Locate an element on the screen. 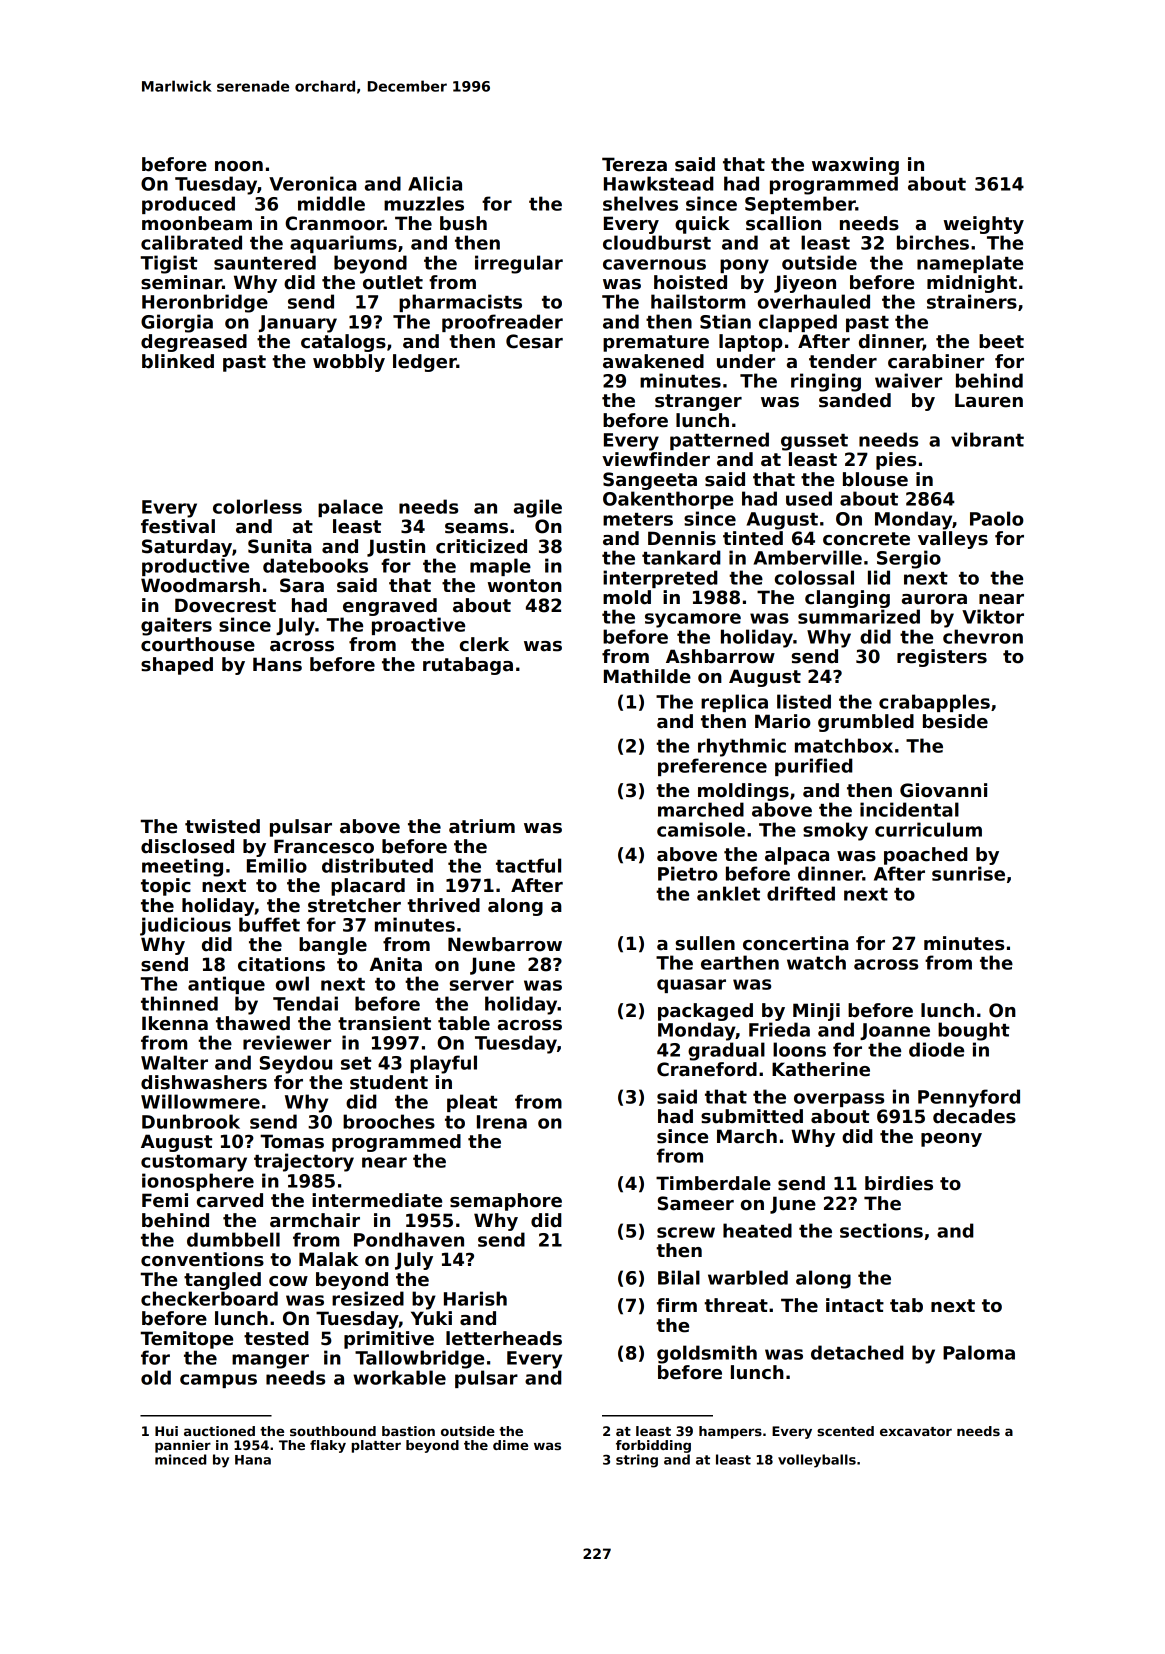 This screenshot has width=1165, height=1654. vibrant is located at coordinates (987, 439).
